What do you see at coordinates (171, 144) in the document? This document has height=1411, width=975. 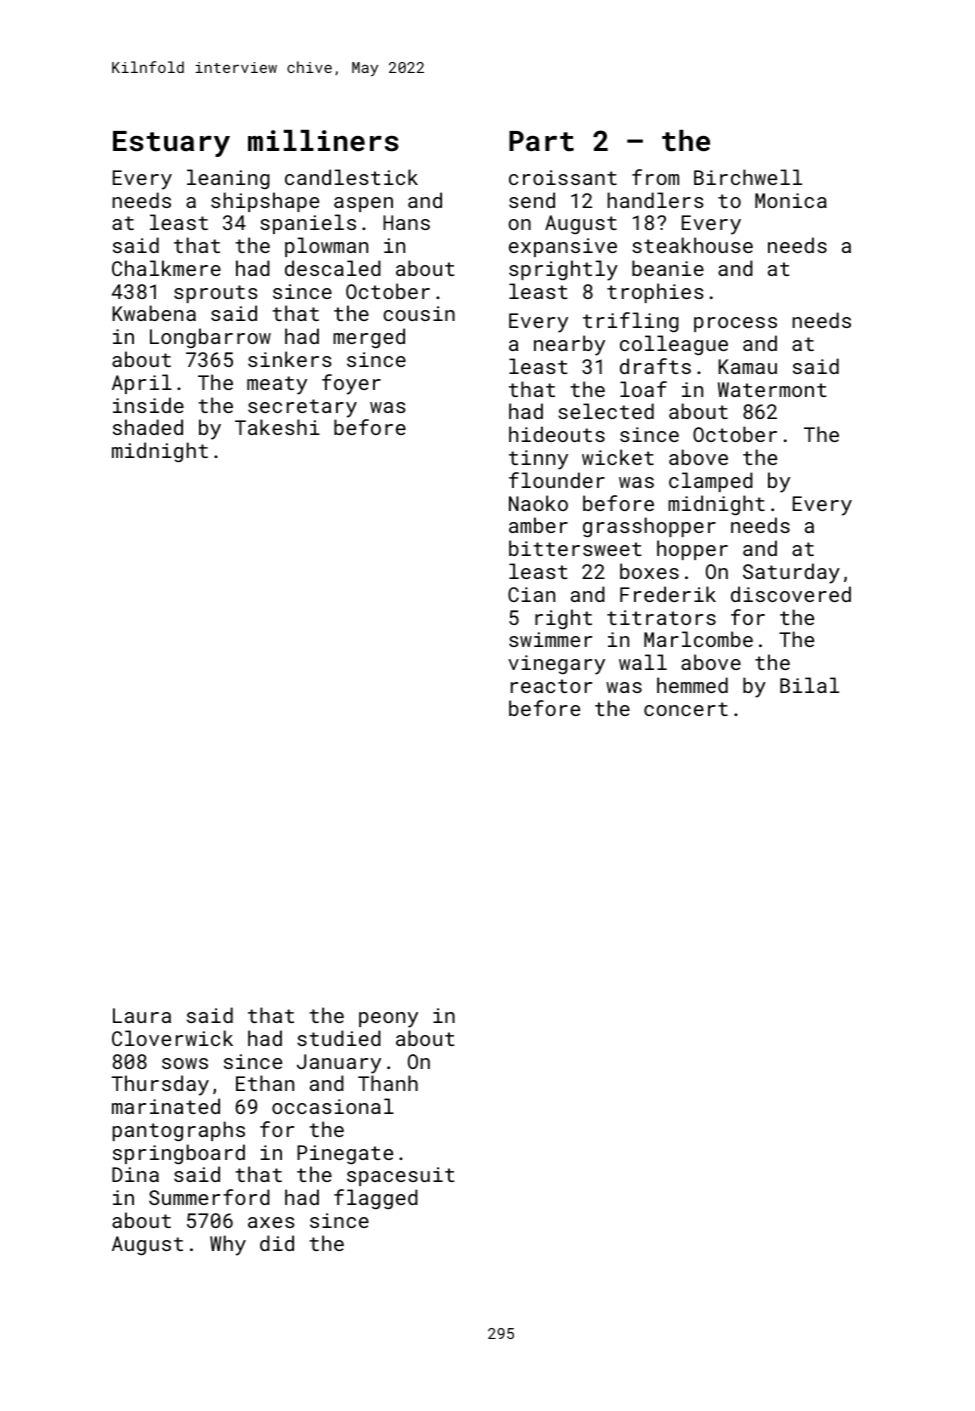 I see `Estuary` at bounding box center [171, 144].
